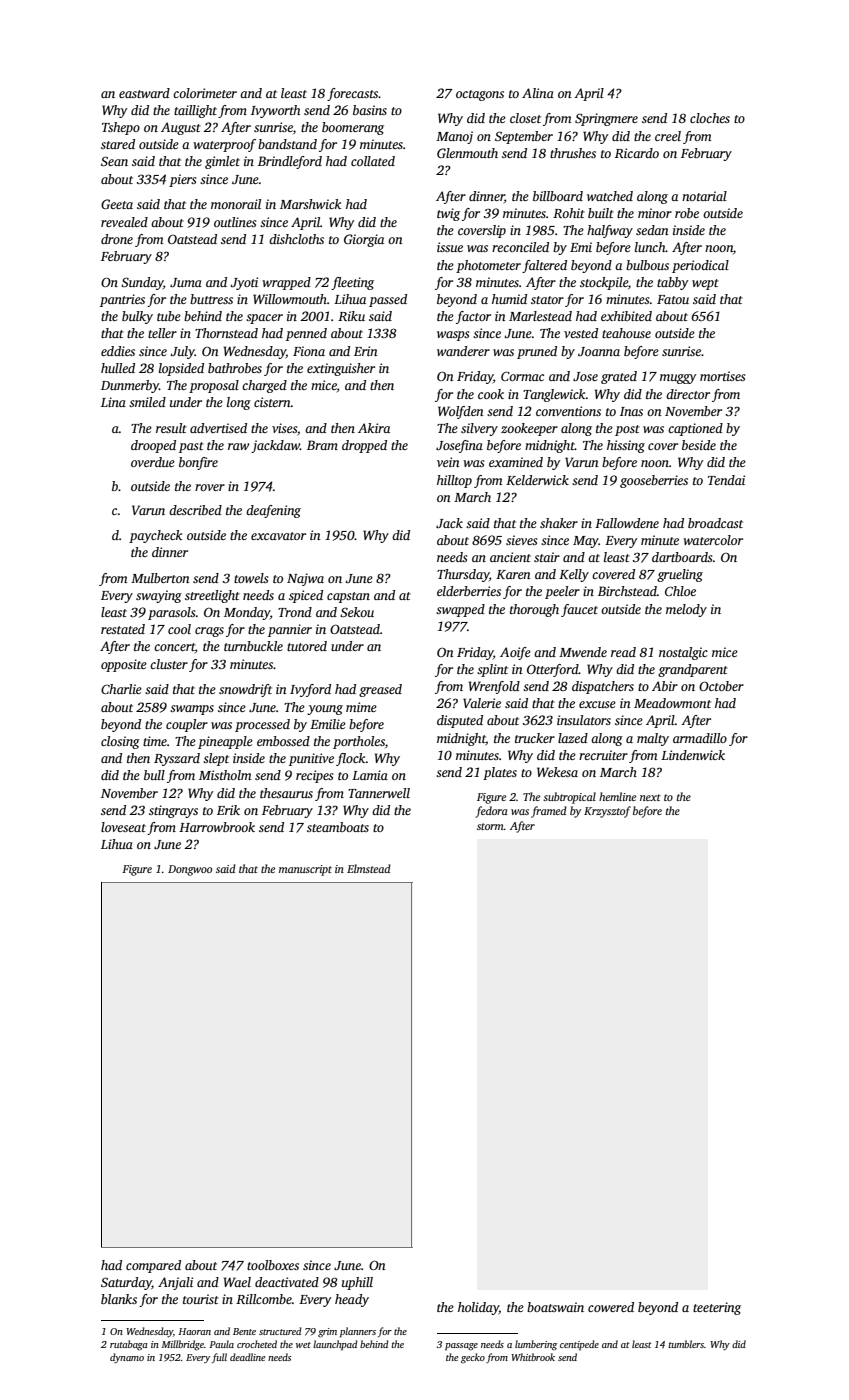 The width and height of the screenshot is (849, 1400). I want to click on colorimeter, so click(205, 93).
